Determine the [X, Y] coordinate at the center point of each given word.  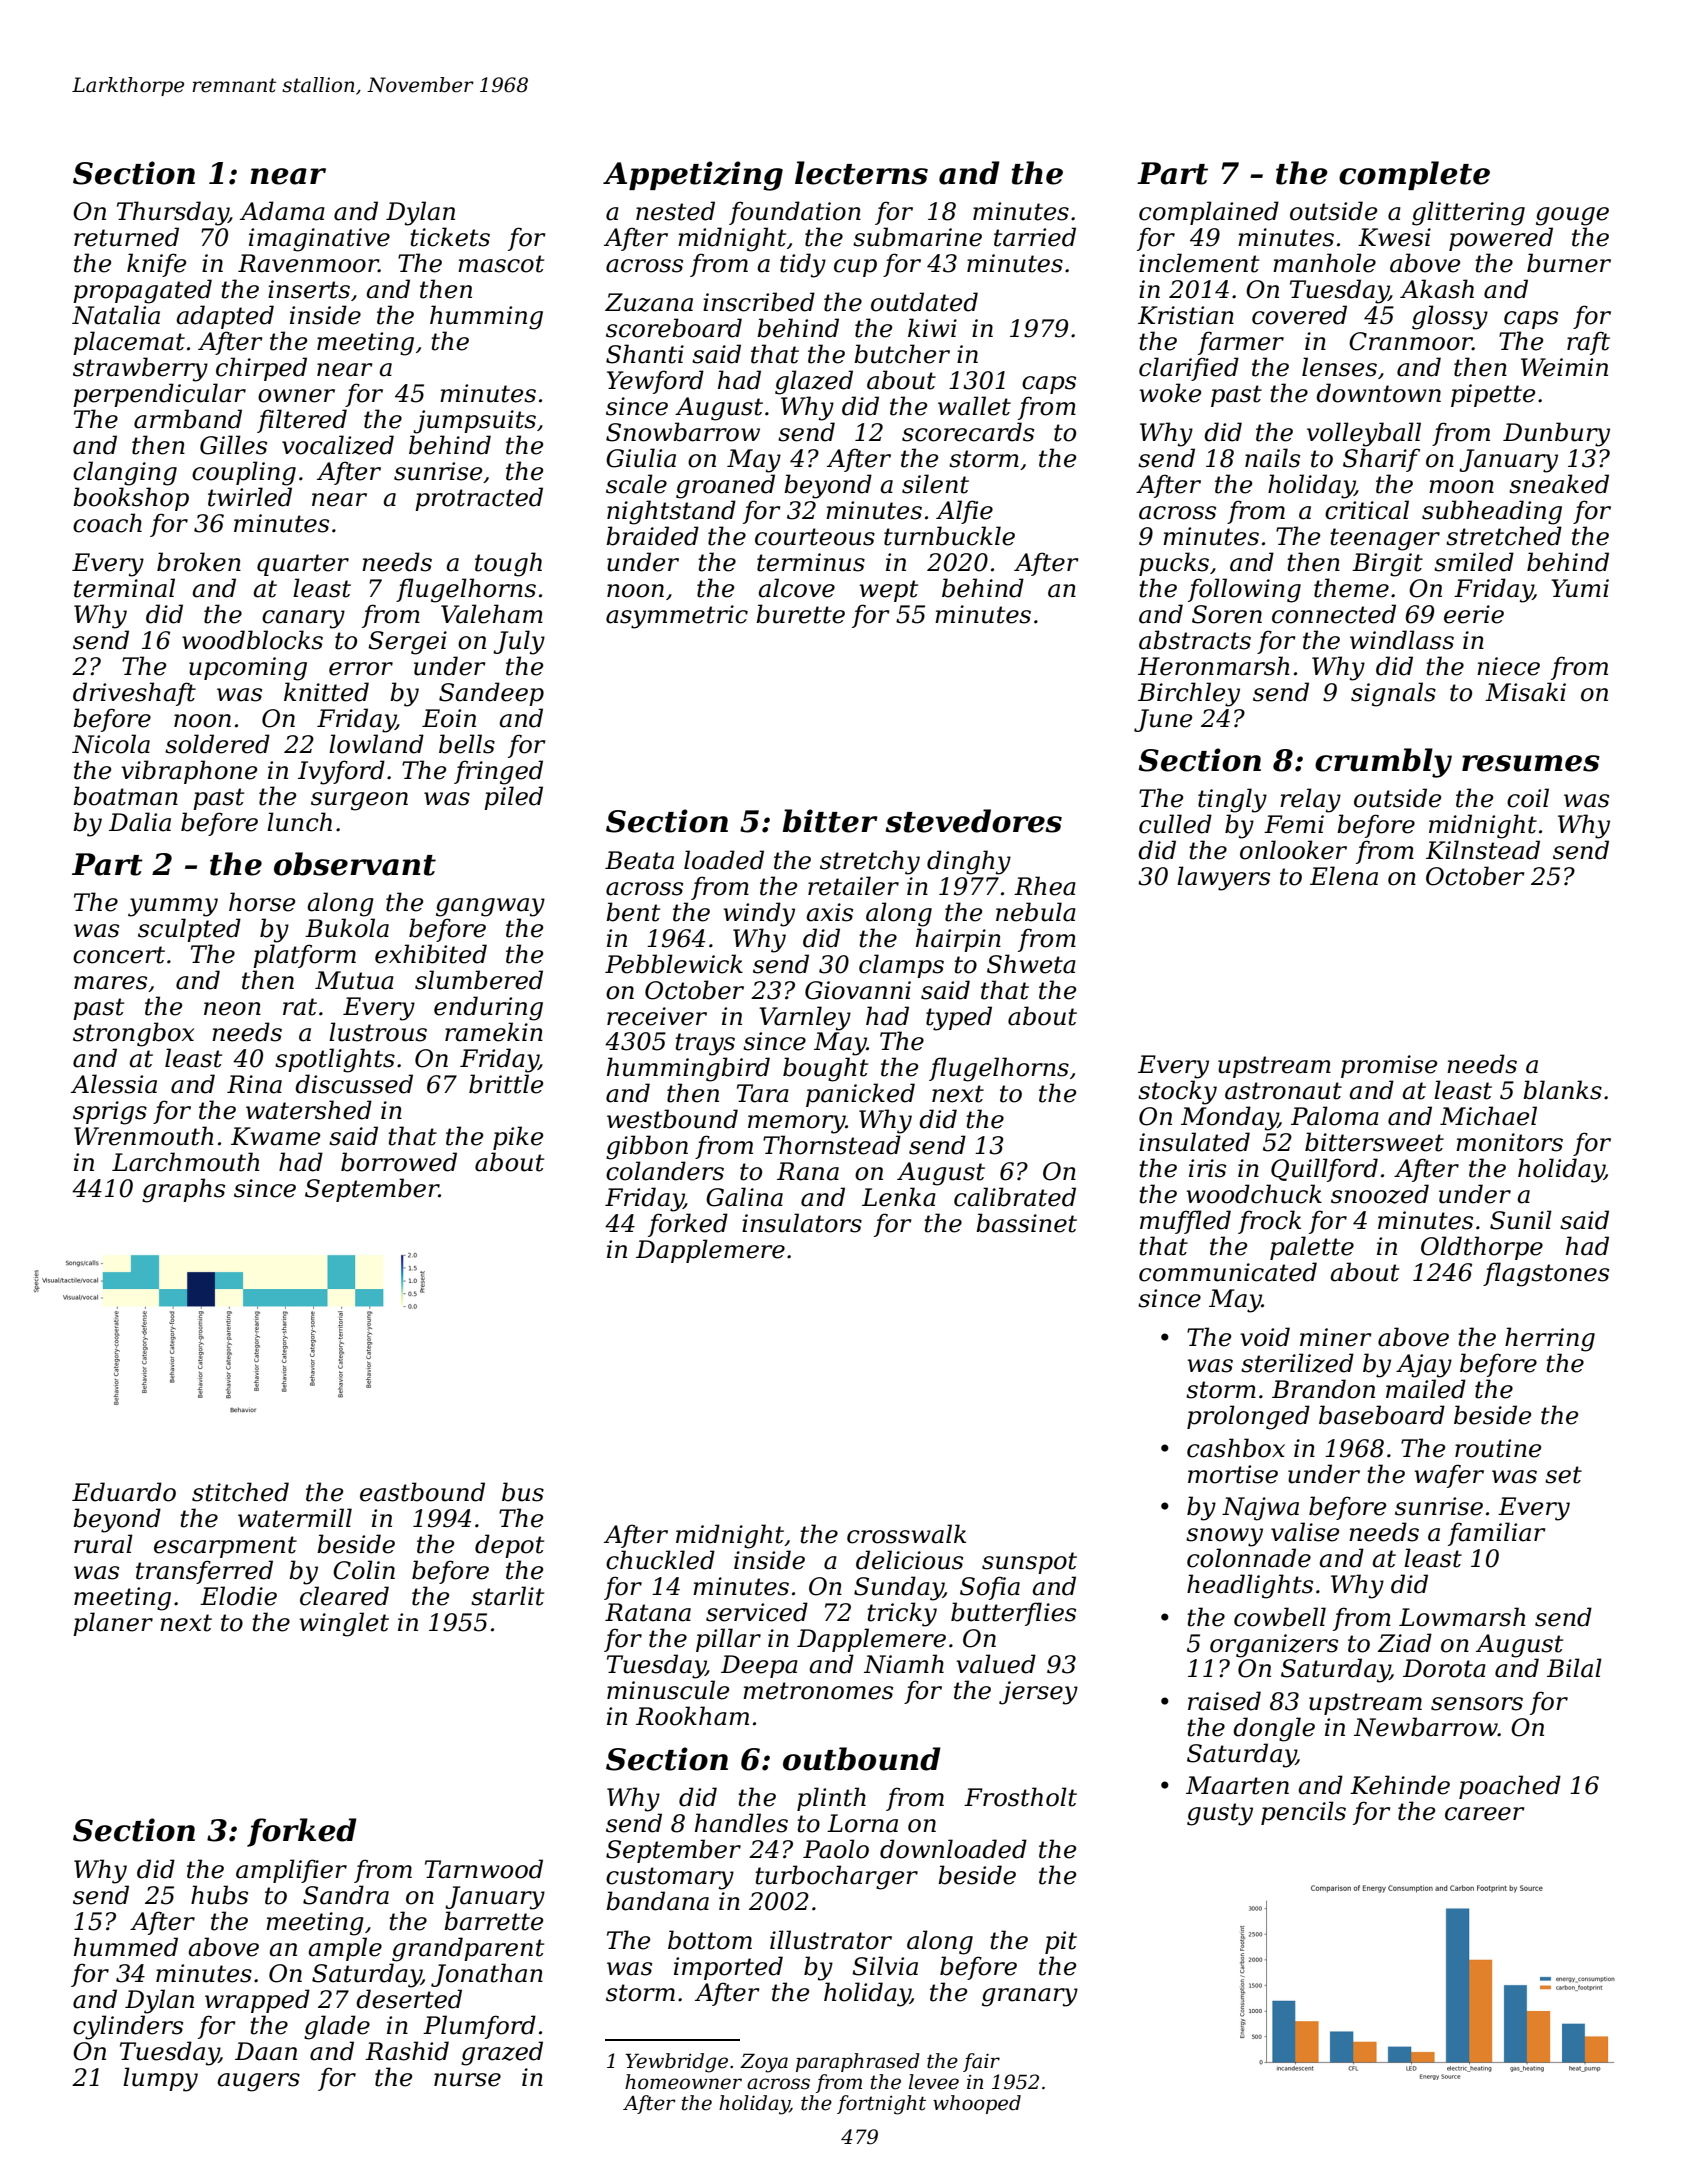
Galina [744, 1197]
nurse [467, 2080]
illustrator [831, 1940]
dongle [1274, 1729]
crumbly [1383, 763]
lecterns [861, 173]
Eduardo [124, 1492]
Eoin [449, 718]
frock [1269, 1222]
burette [800, 614]
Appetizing [693, 176]
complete [1414, 175]
